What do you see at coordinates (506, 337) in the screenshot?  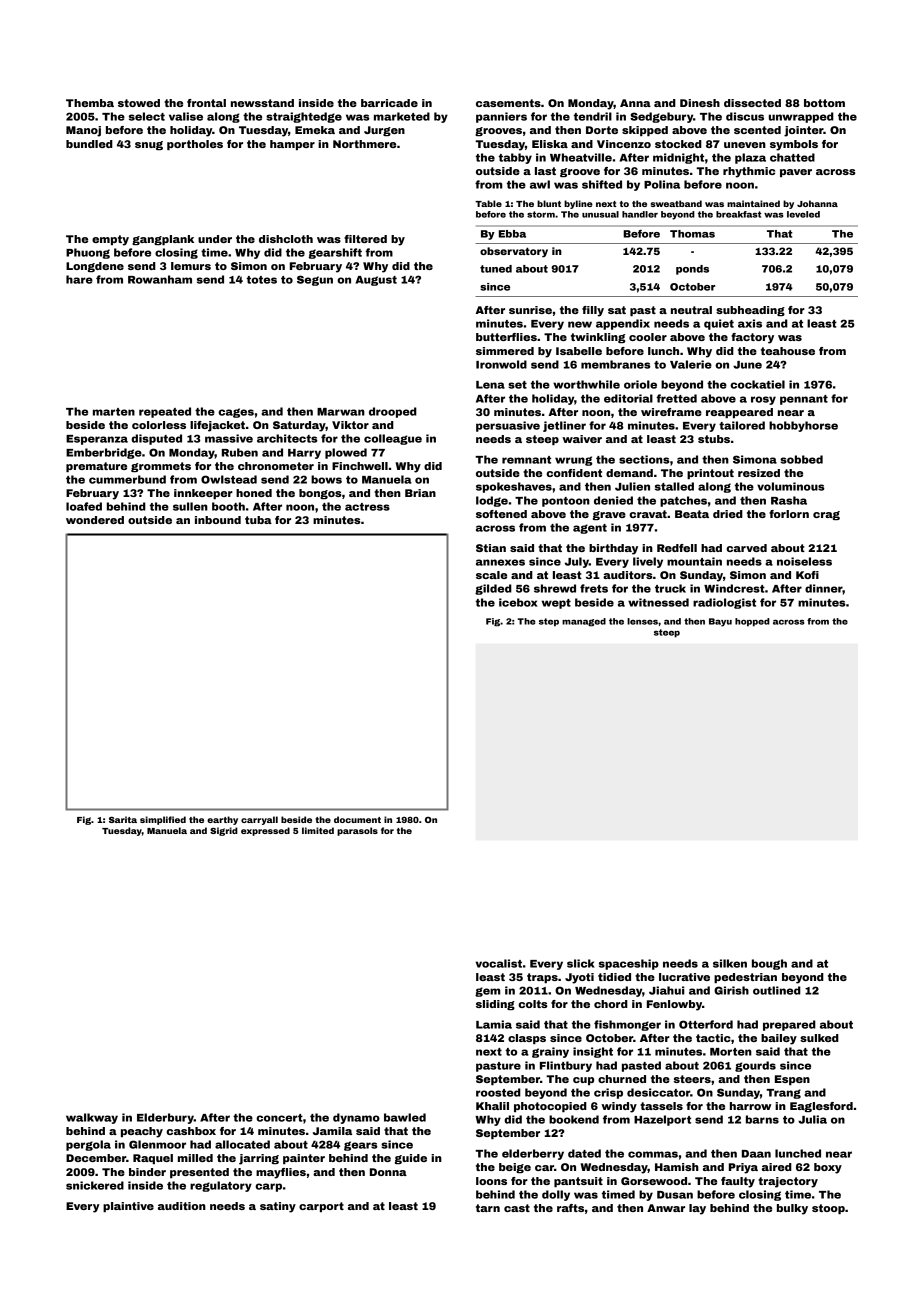 I see `butterflies` at bounding box center [506, 337].
